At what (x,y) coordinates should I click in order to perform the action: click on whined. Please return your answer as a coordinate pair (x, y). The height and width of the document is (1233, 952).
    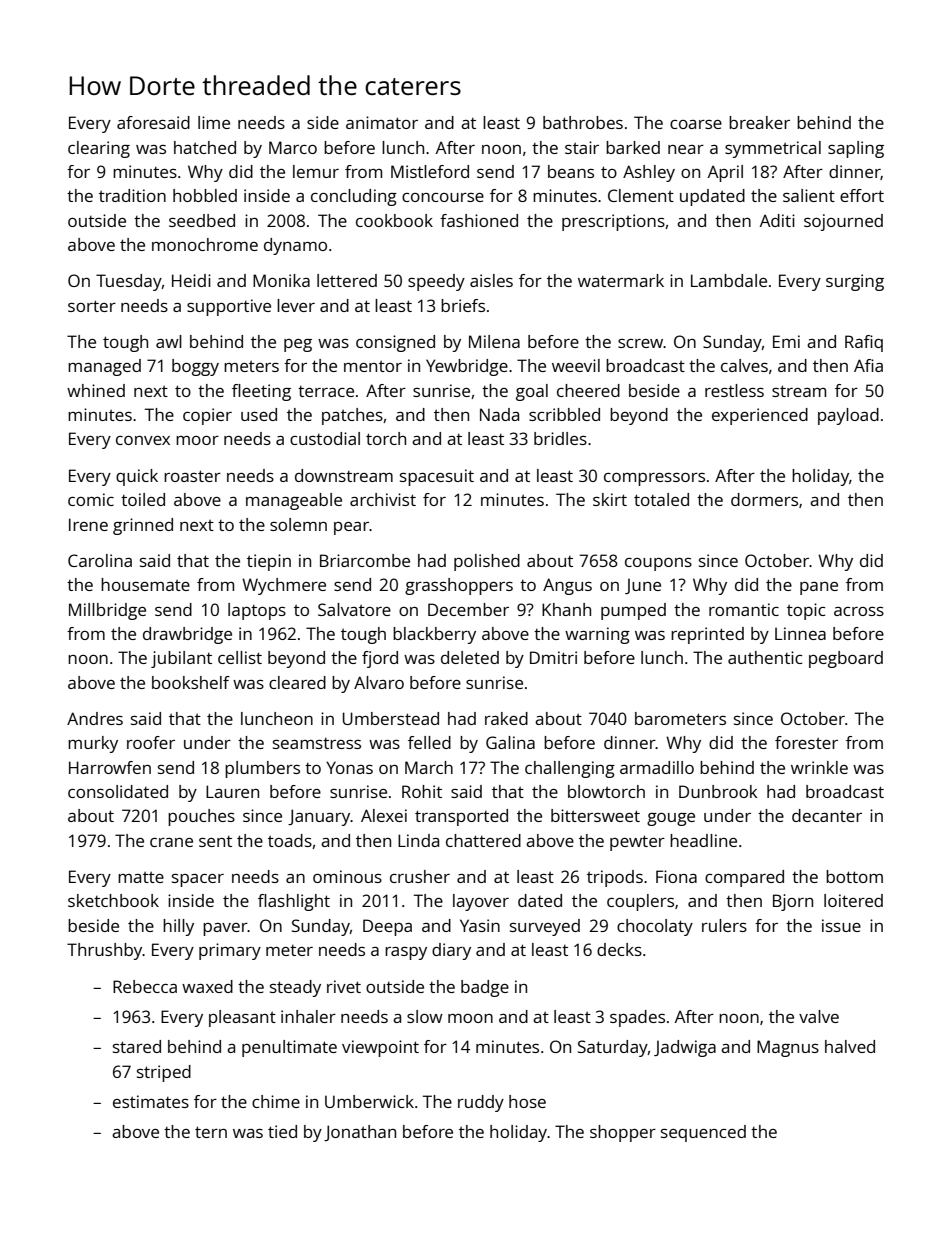
    Looking at the image, I should click on (96, 390).
